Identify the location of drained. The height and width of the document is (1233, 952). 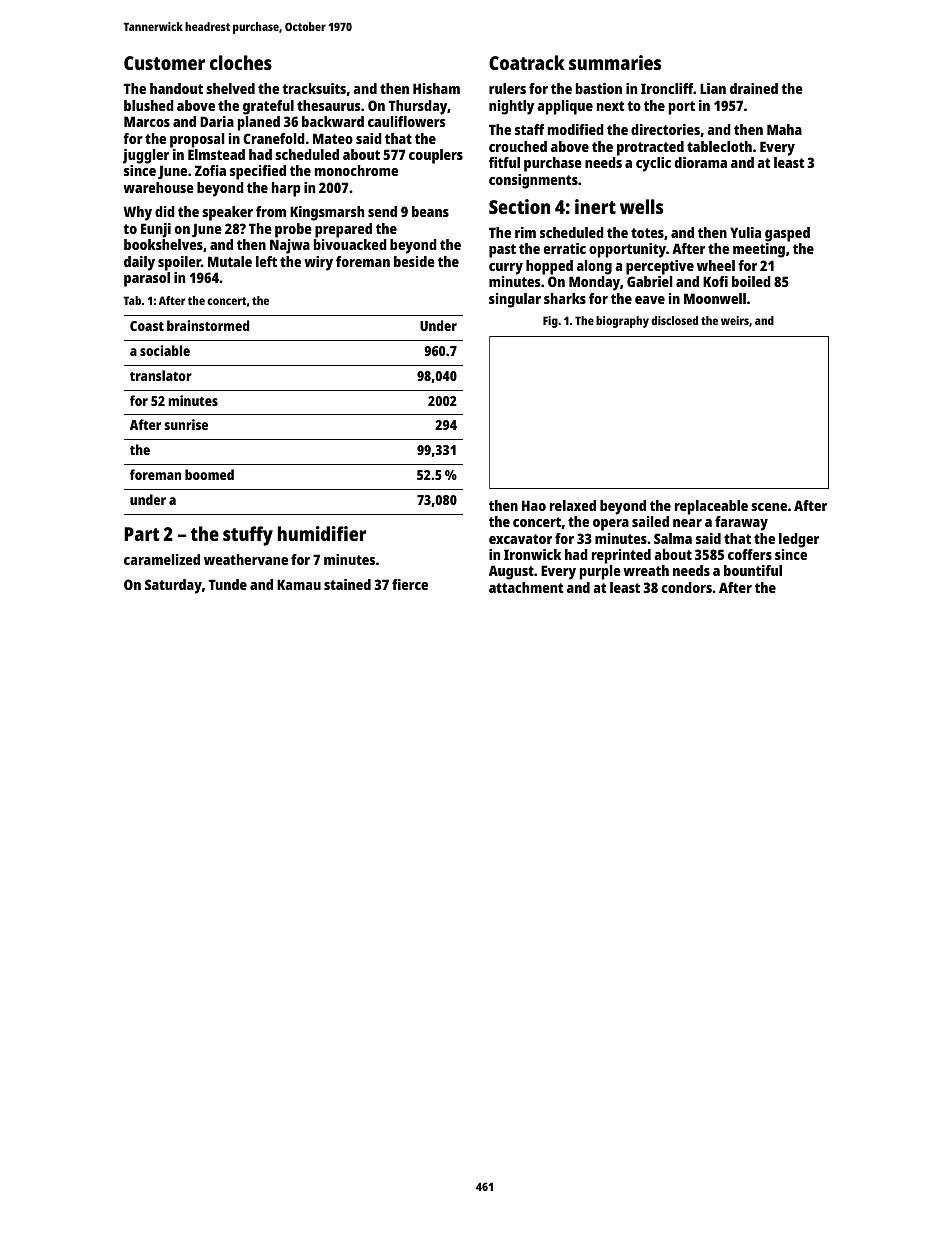
(754, 88).
